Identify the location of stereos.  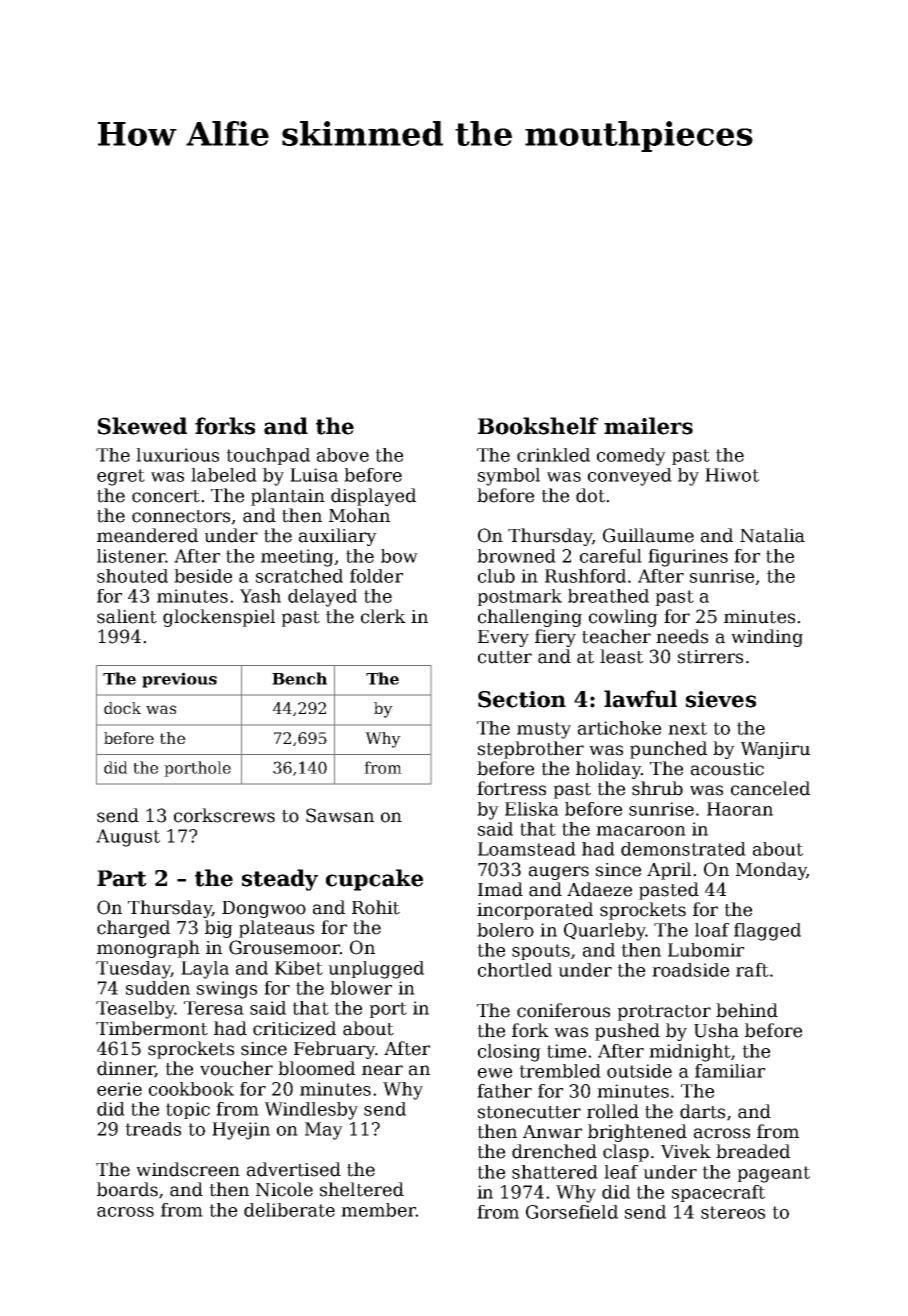
(733, 1212).
